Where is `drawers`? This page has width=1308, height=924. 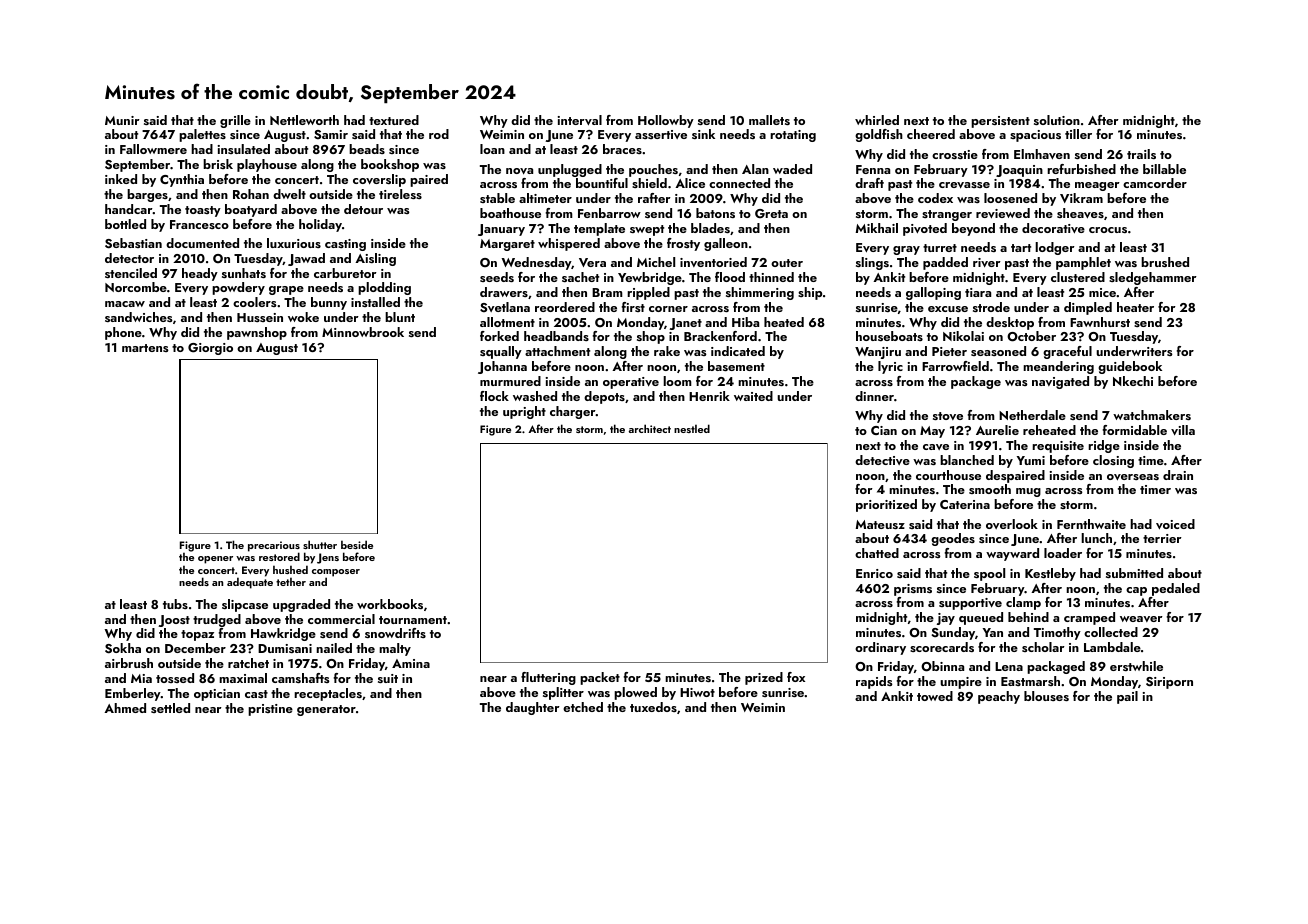 drawers is located at coordinates (504, 292).
